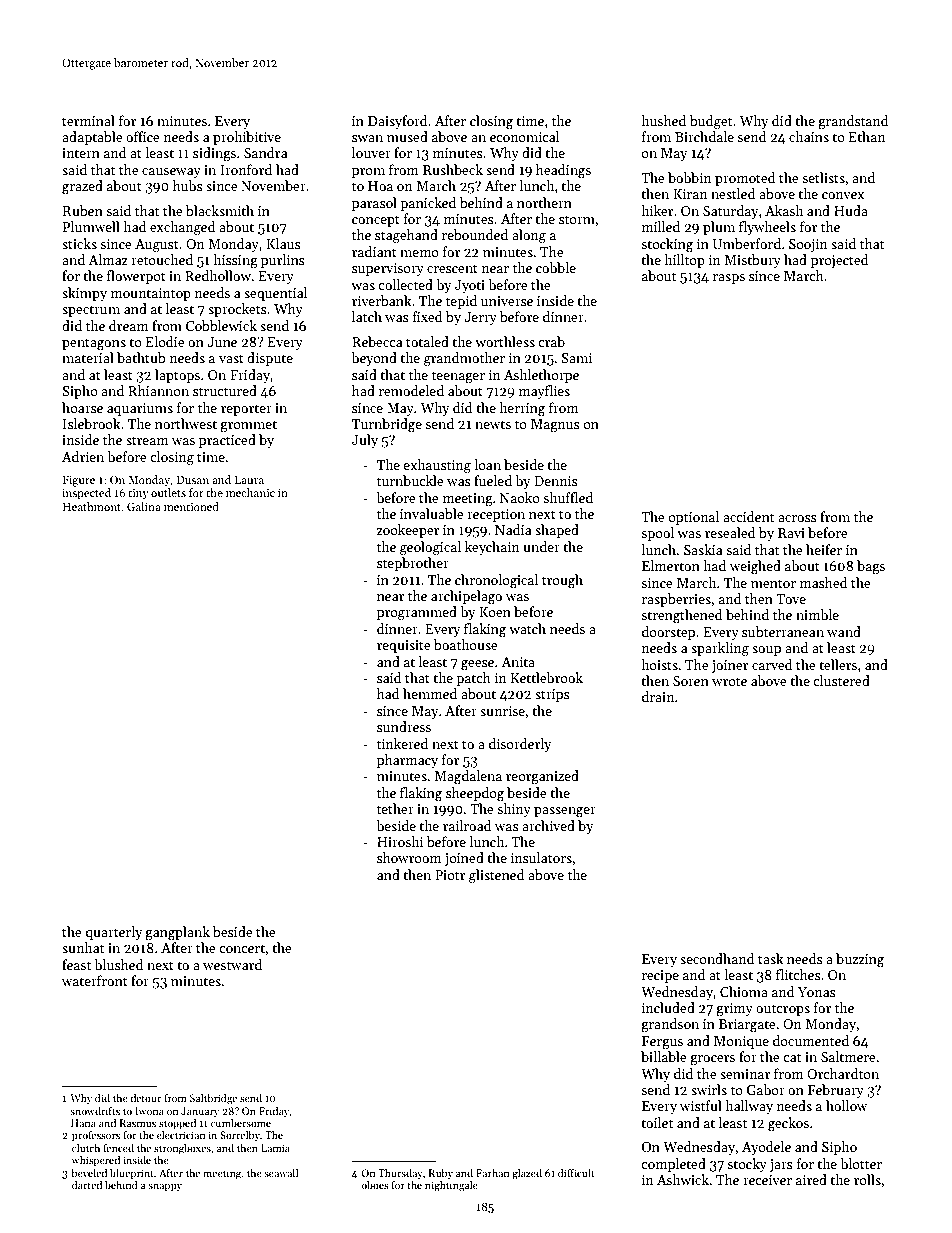 This screenshot has height=1233, width=952. What do you see at coordinates (88, 120) in the screenshot?
I see `terminal` at bounding box center [88, 120].
